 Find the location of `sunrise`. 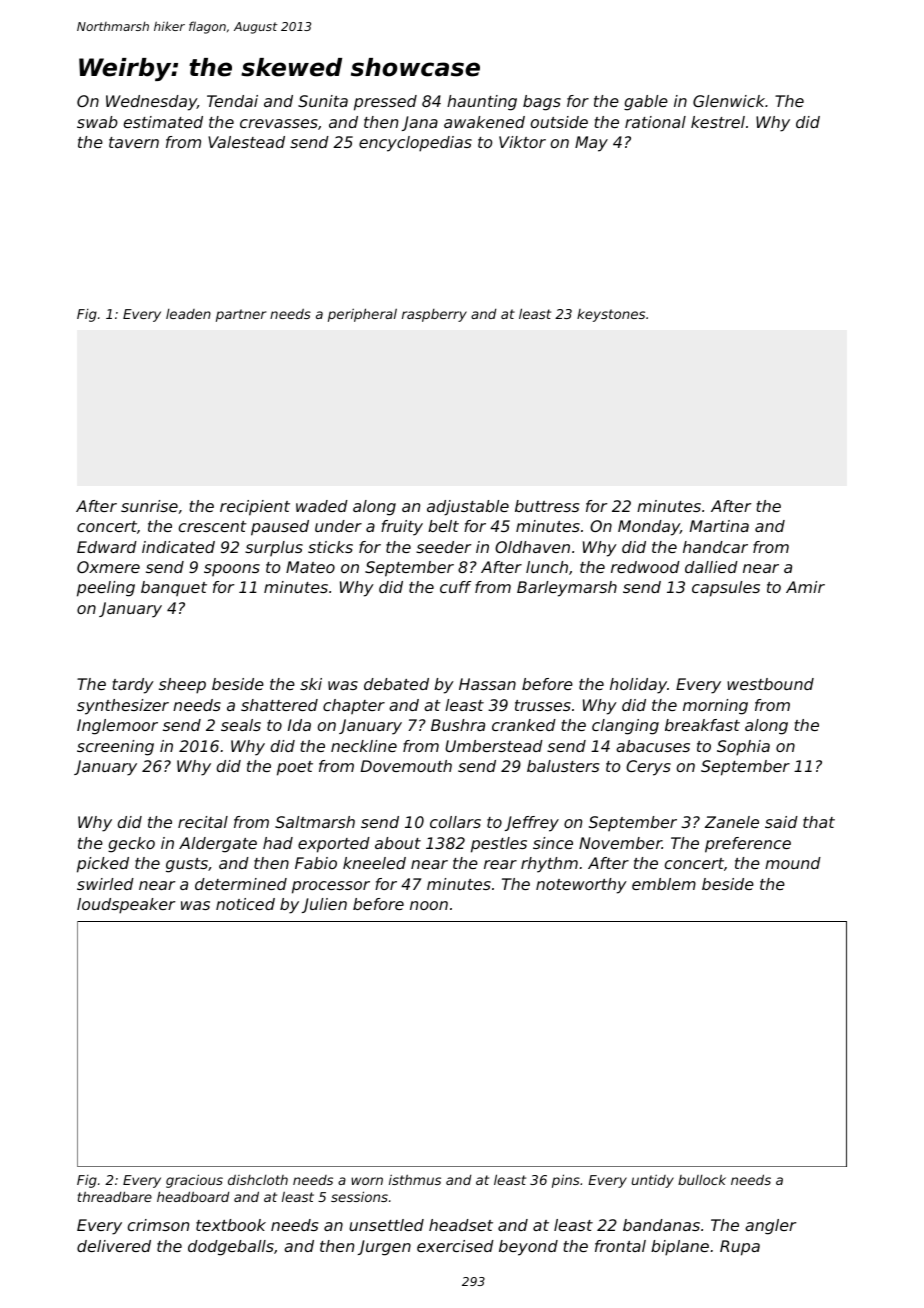

sunrise is located at coordinates (149, 506).
